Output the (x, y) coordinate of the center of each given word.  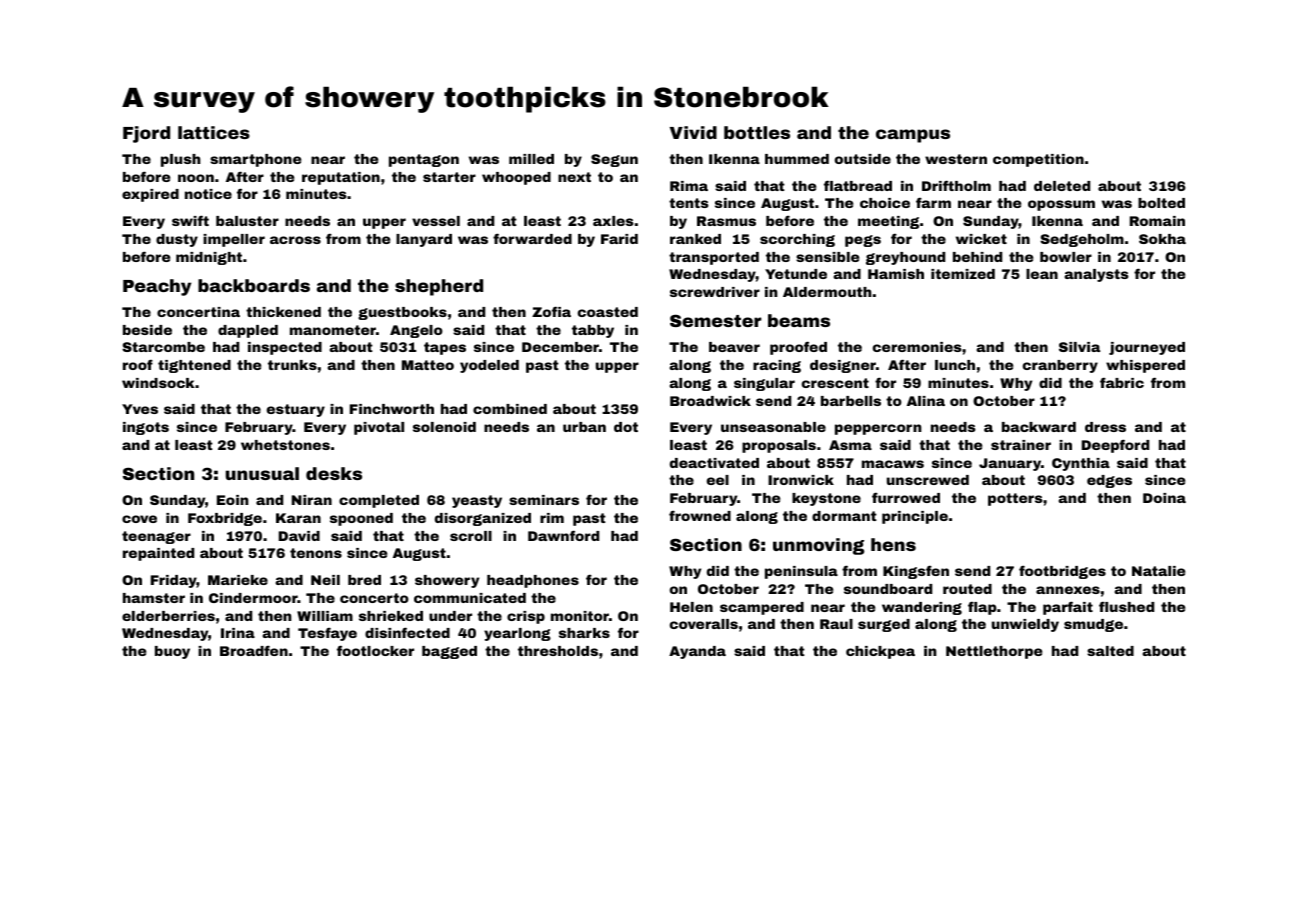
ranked (695, 239)
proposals (779, 446)
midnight (209, 258)
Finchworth (392, 409)
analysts (1096, 275)
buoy (172, 652)
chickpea (880, 652)
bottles (757, 132)
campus (913, 136)
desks (334, 473)
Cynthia (1081, 464)
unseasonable (773, 427)
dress (1105, 427)
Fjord (146, 134)
